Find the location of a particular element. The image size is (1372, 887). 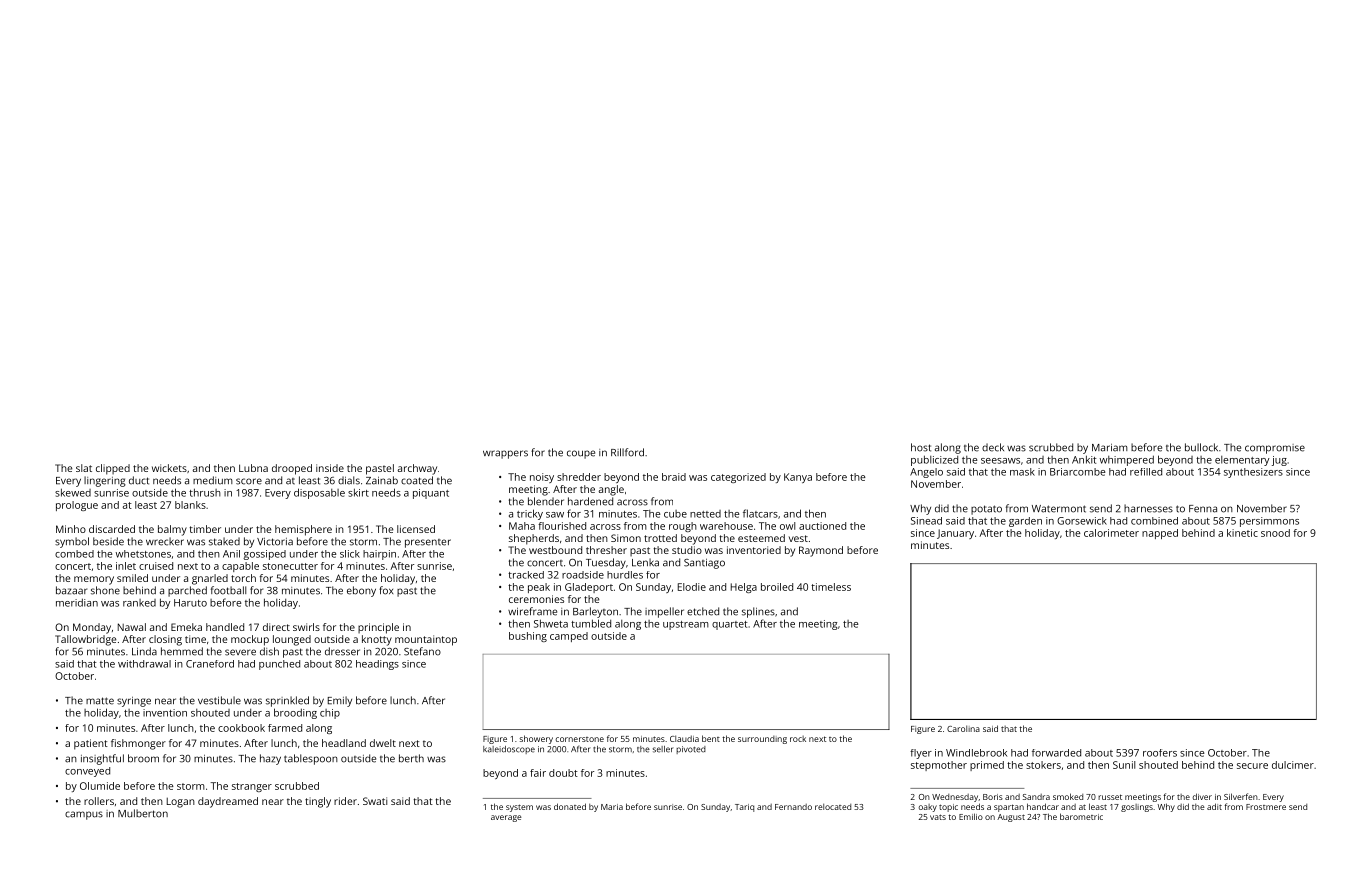

camped is located at coordinates (569, 637).
